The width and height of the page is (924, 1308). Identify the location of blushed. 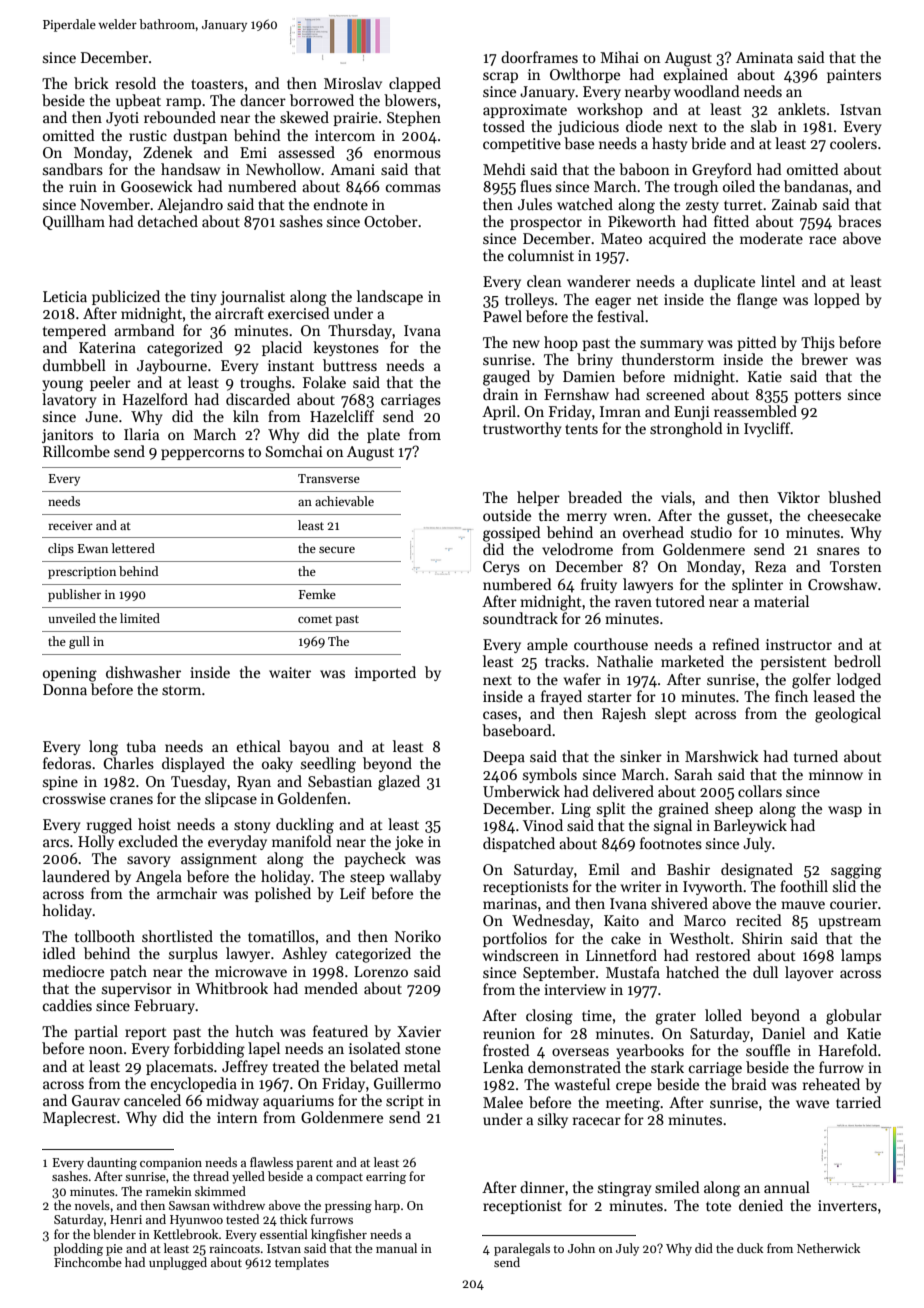
(854, 497).
